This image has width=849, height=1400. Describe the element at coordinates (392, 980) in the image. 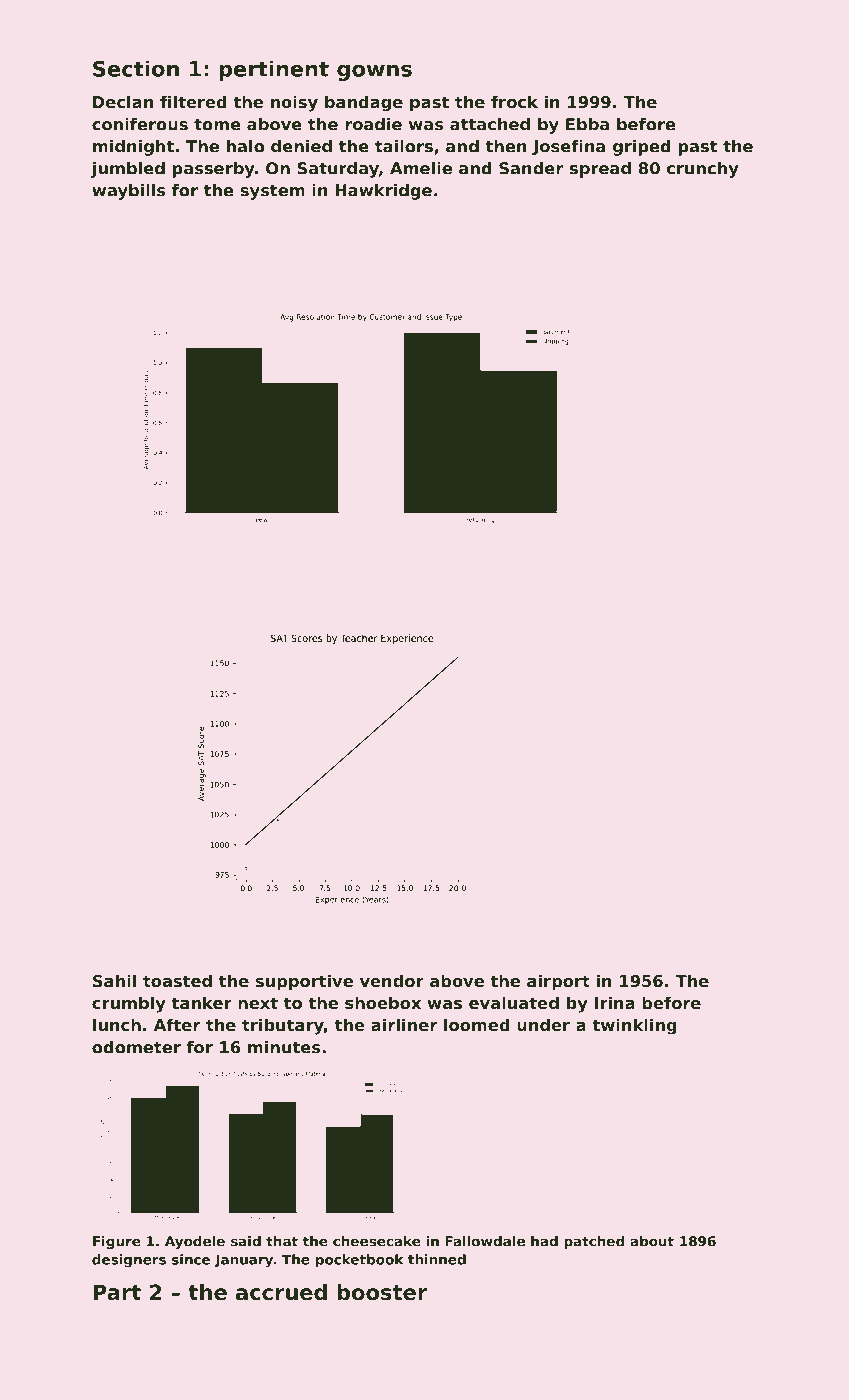

I see `vendor` at that location.
